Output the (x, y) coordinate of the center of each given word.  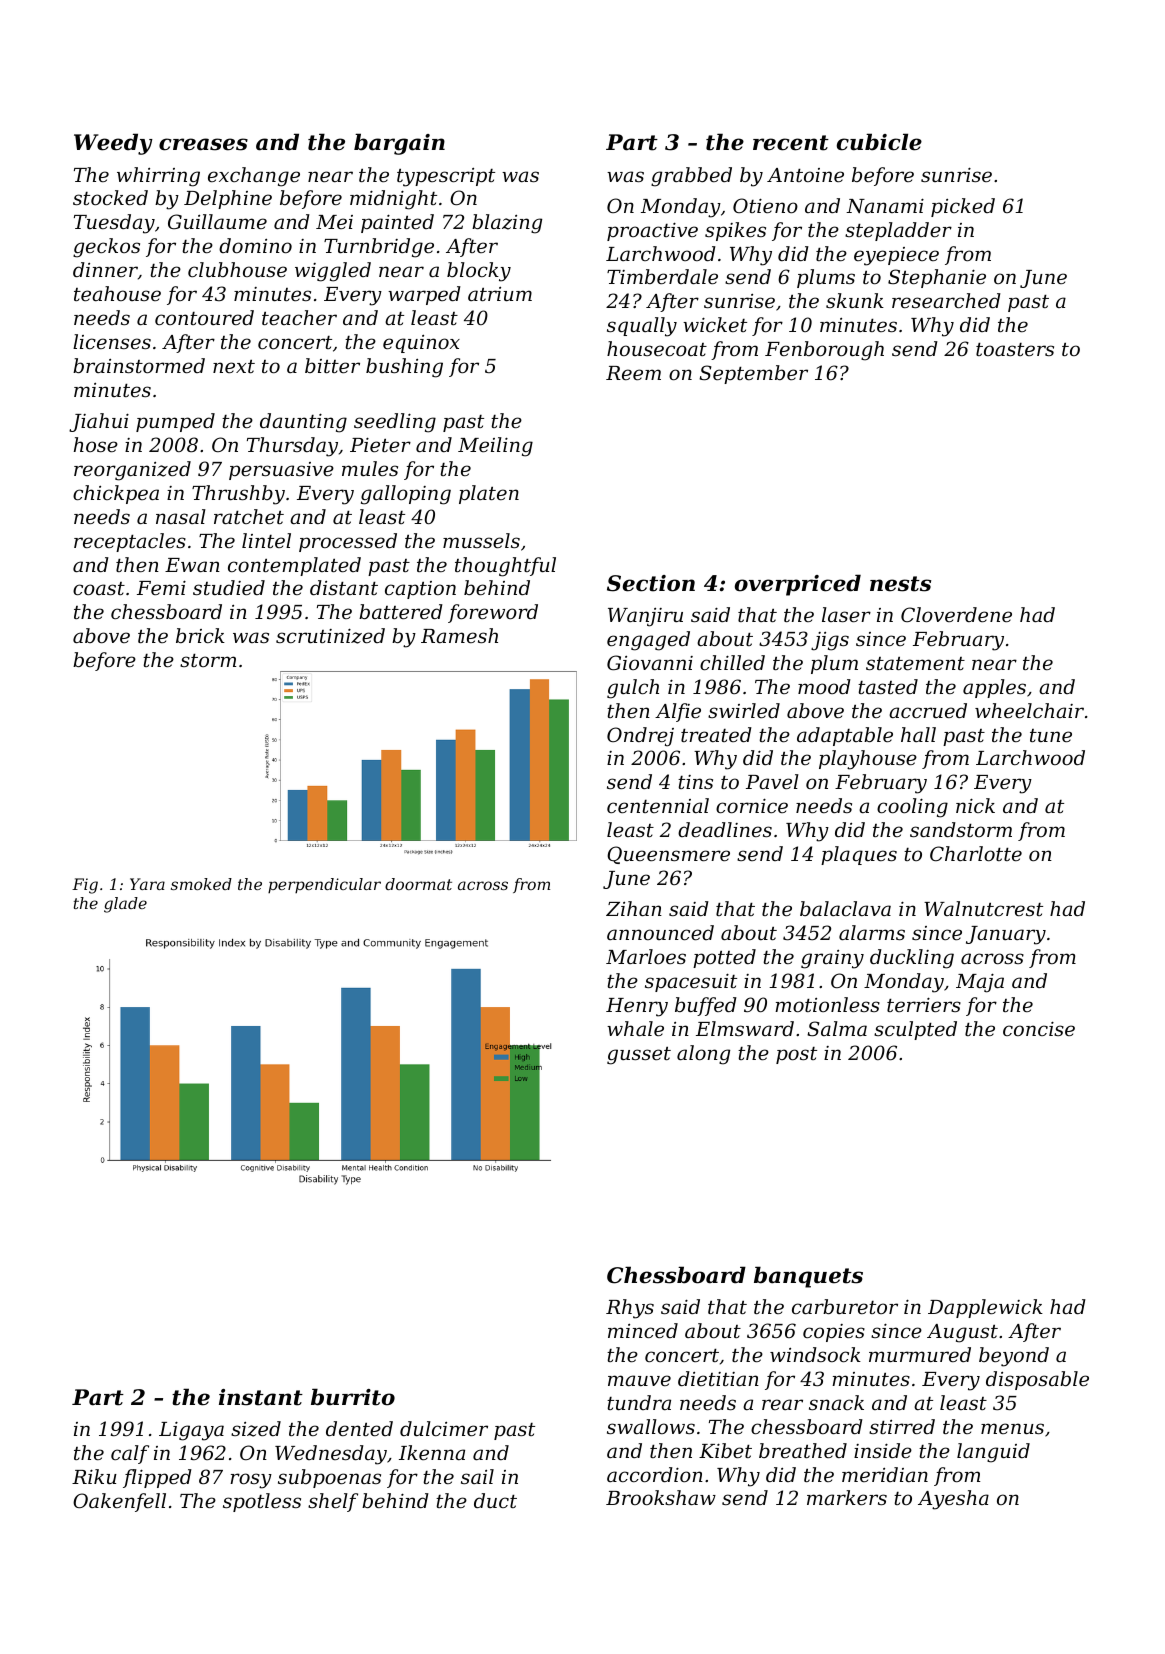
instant (261, 1397)
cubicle (879, 142)
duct (495, 1500)
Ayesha (953, 1500)
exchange (254, 177)
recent (791, 143)
